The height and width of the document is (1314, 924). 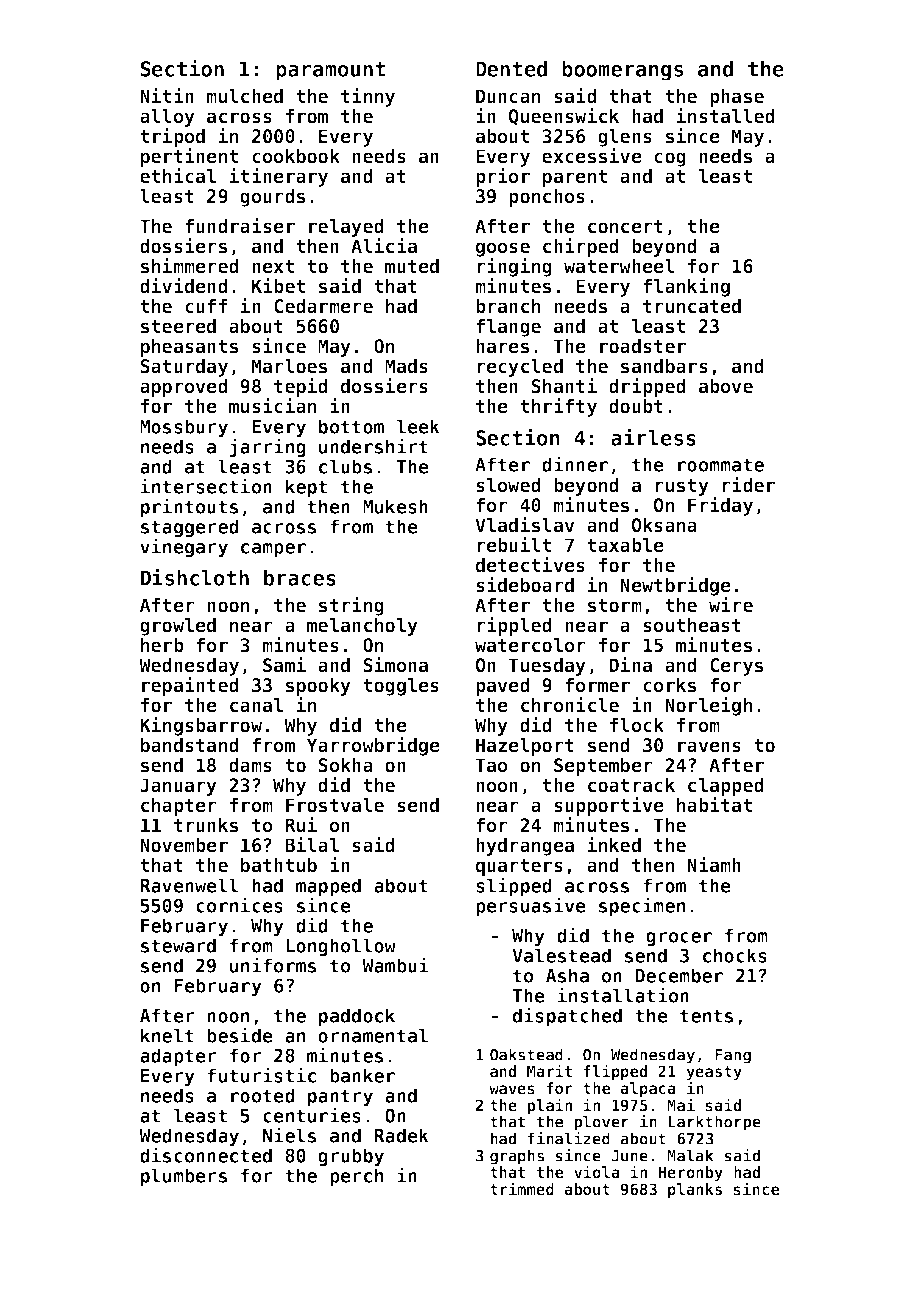 I want to click on slipped, so click(x=514, y=887).
